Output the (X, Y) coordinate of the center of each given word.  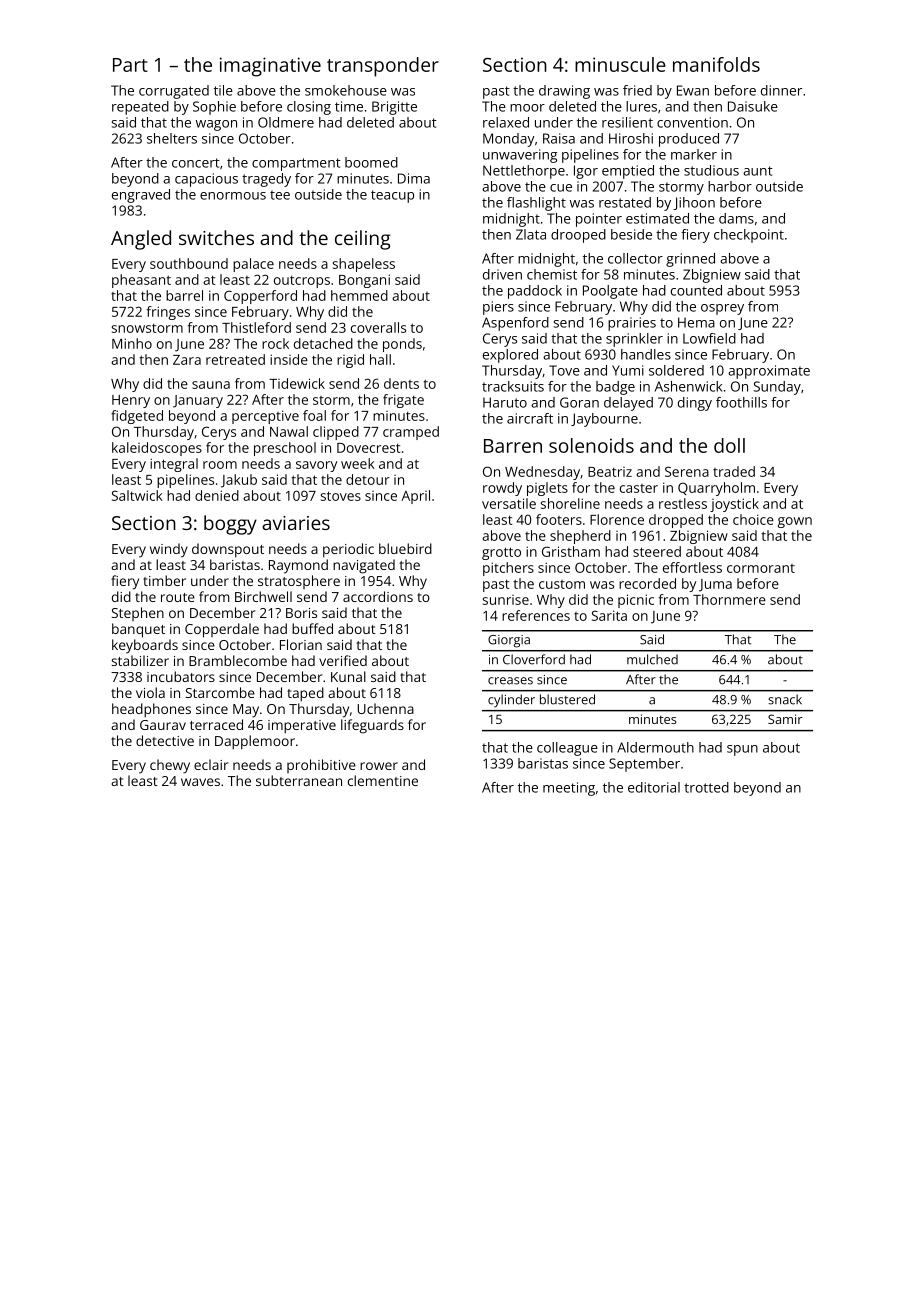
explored (510, 356)
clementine (383, 780)
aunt (758, 171)
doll (729, 445)
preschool (285, 449)
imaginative (270, 67)
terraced (216, 724)
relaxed (506, 122)
